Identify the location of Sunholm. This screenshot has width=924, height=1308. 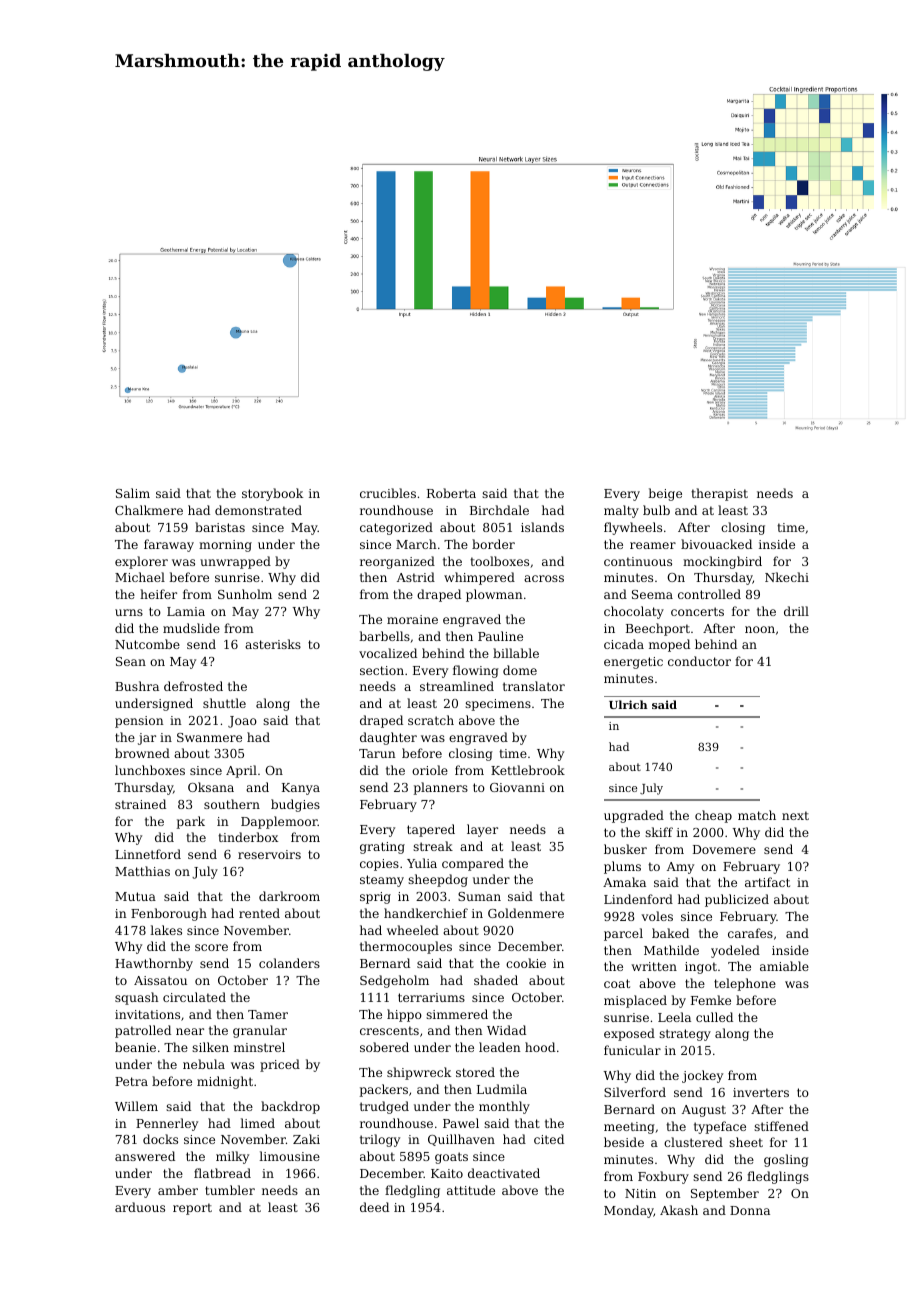
(245, 594).
